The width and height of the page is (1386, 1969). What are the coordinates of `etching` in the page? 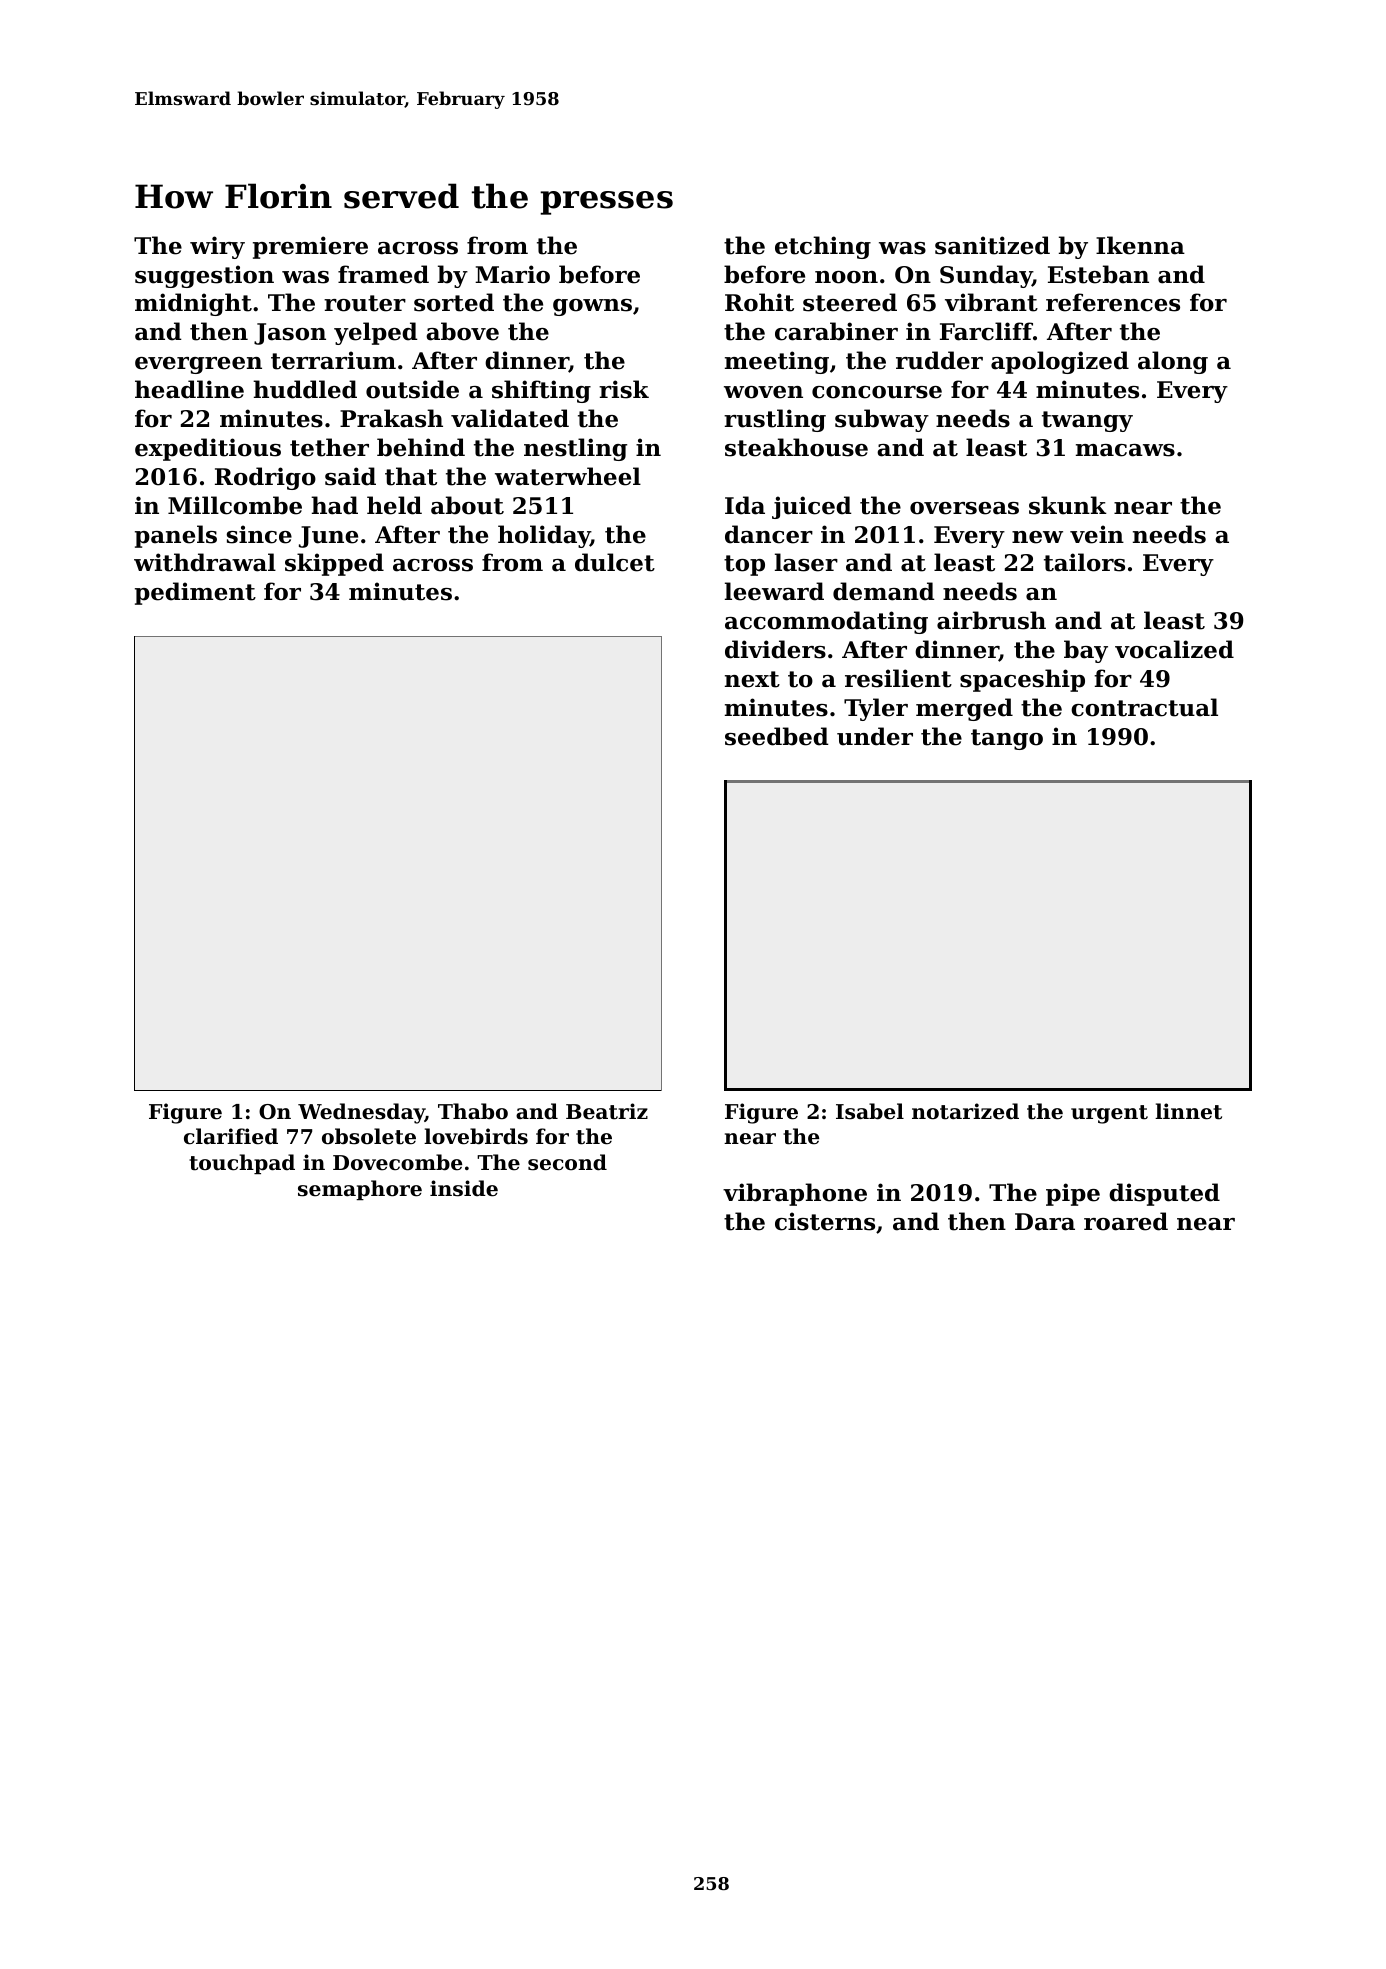 It's located at (823, 247).
